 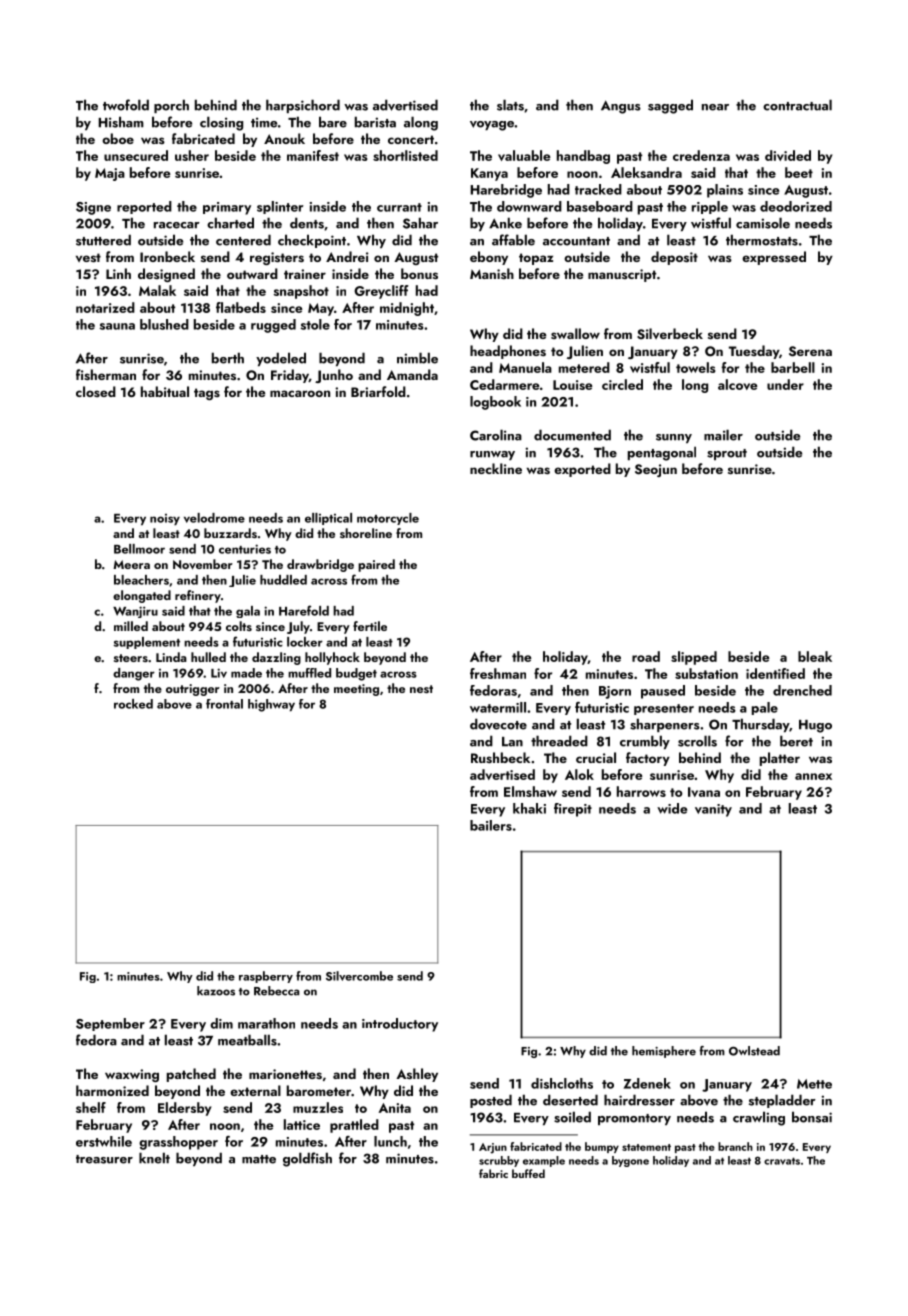 I want to click on bleak, so click(x=815, y=656).
